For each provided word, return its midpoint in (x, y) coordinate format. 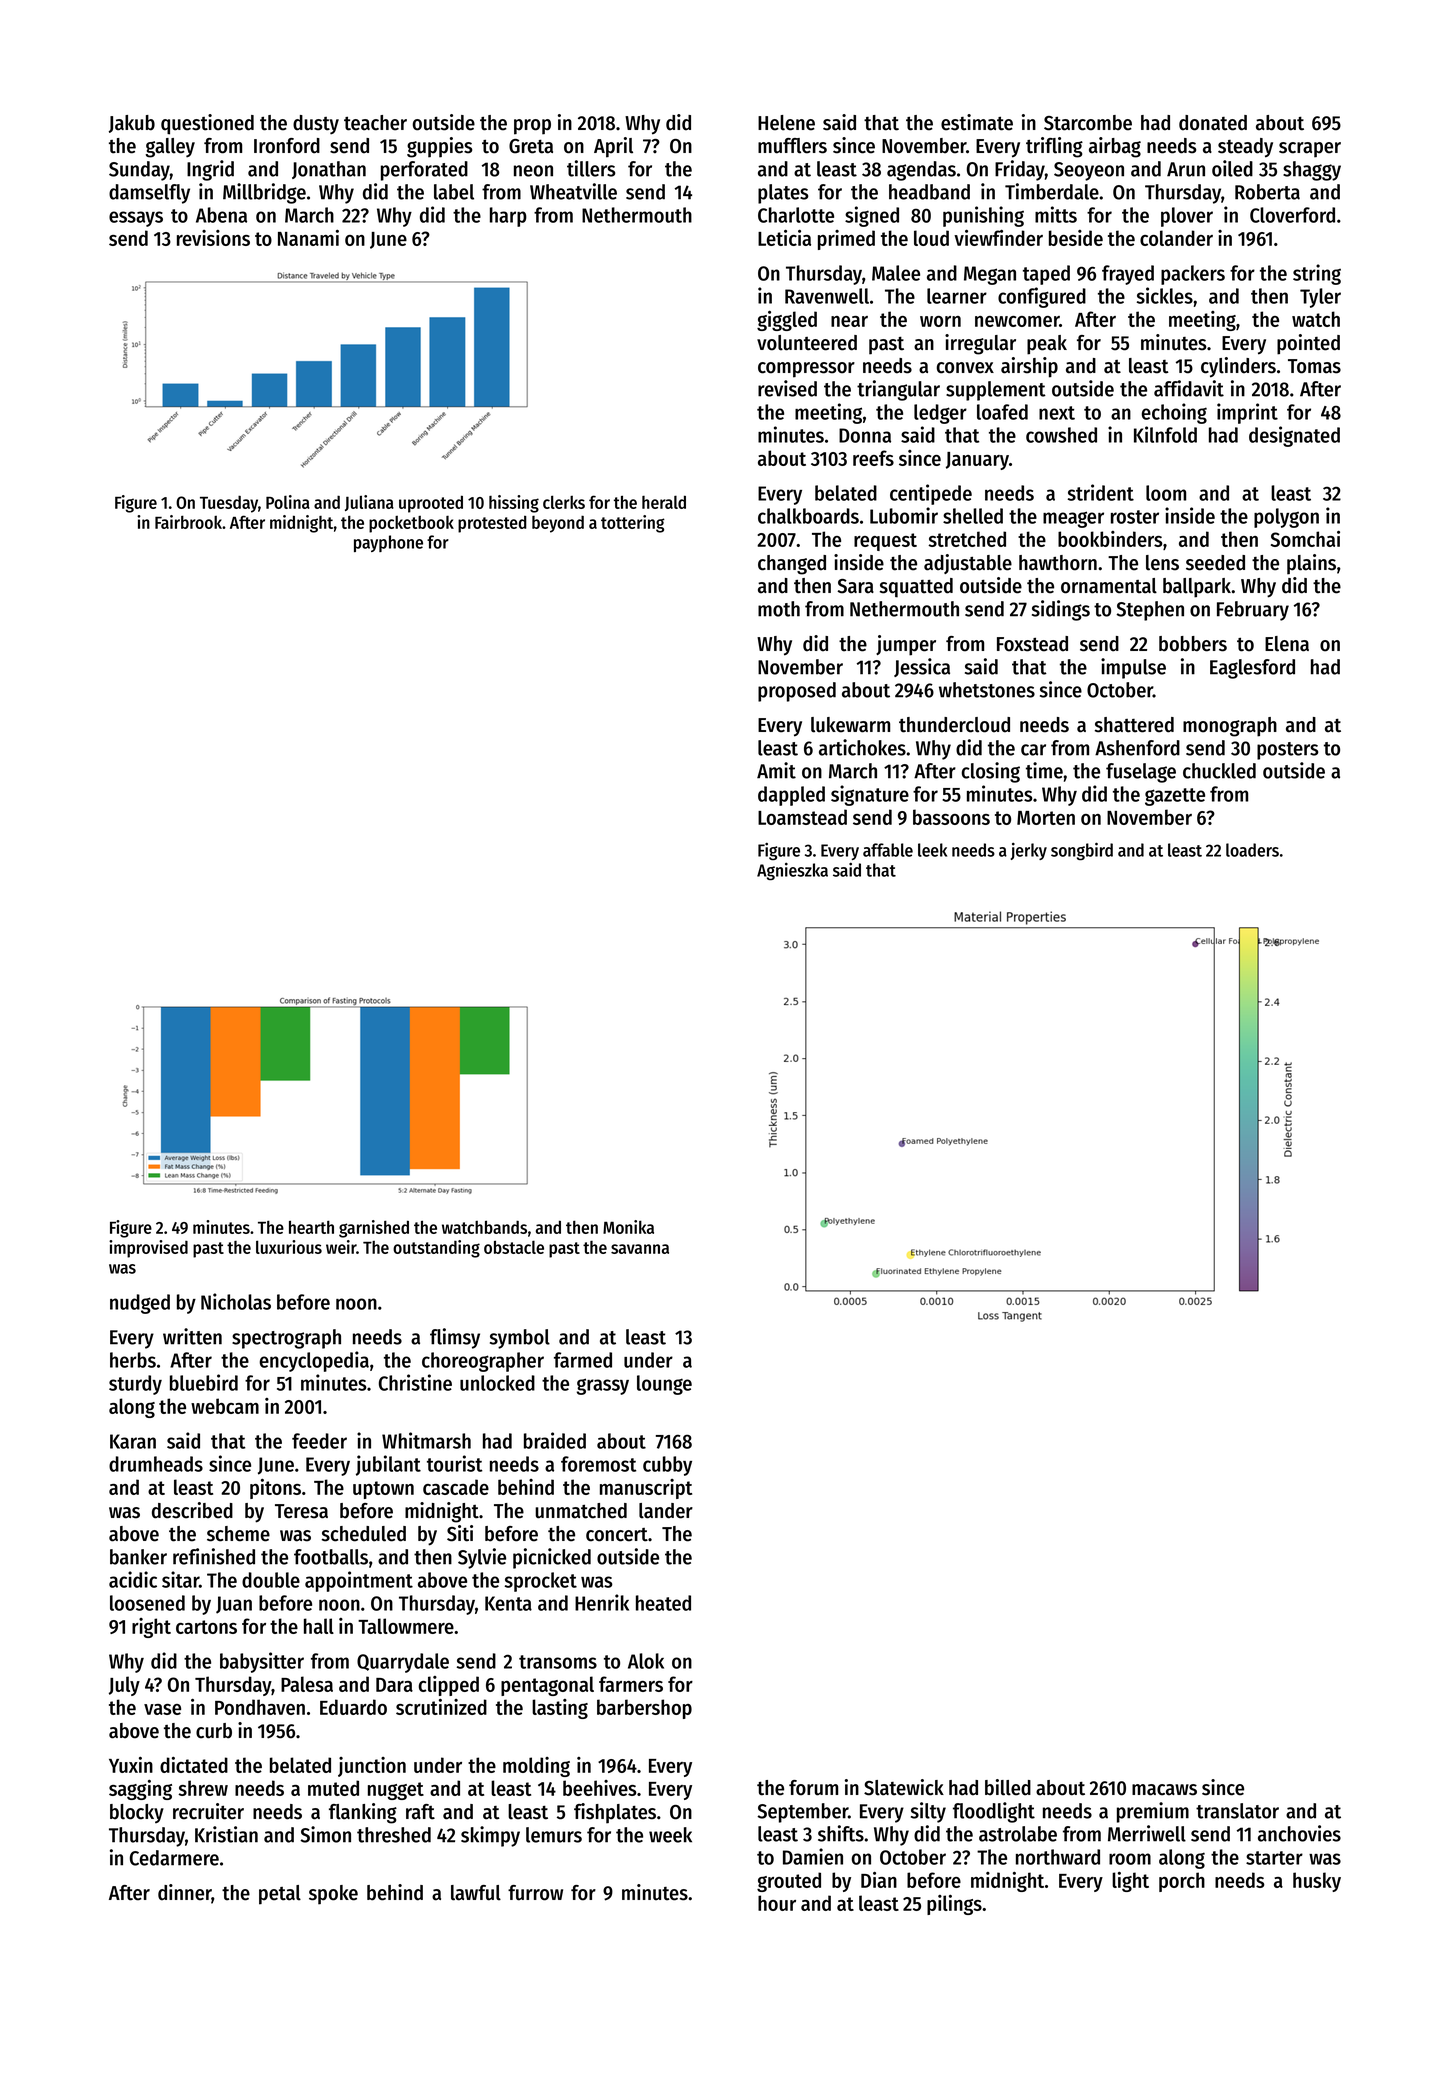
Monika (628, 1227)
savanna (640, 1249)
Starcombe (1088, 123)
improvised (148, 1249)
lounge (664, 1385)
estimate (977, 122)
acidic (133, 1579)
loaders (1252, 850)
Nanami (308, 238)
